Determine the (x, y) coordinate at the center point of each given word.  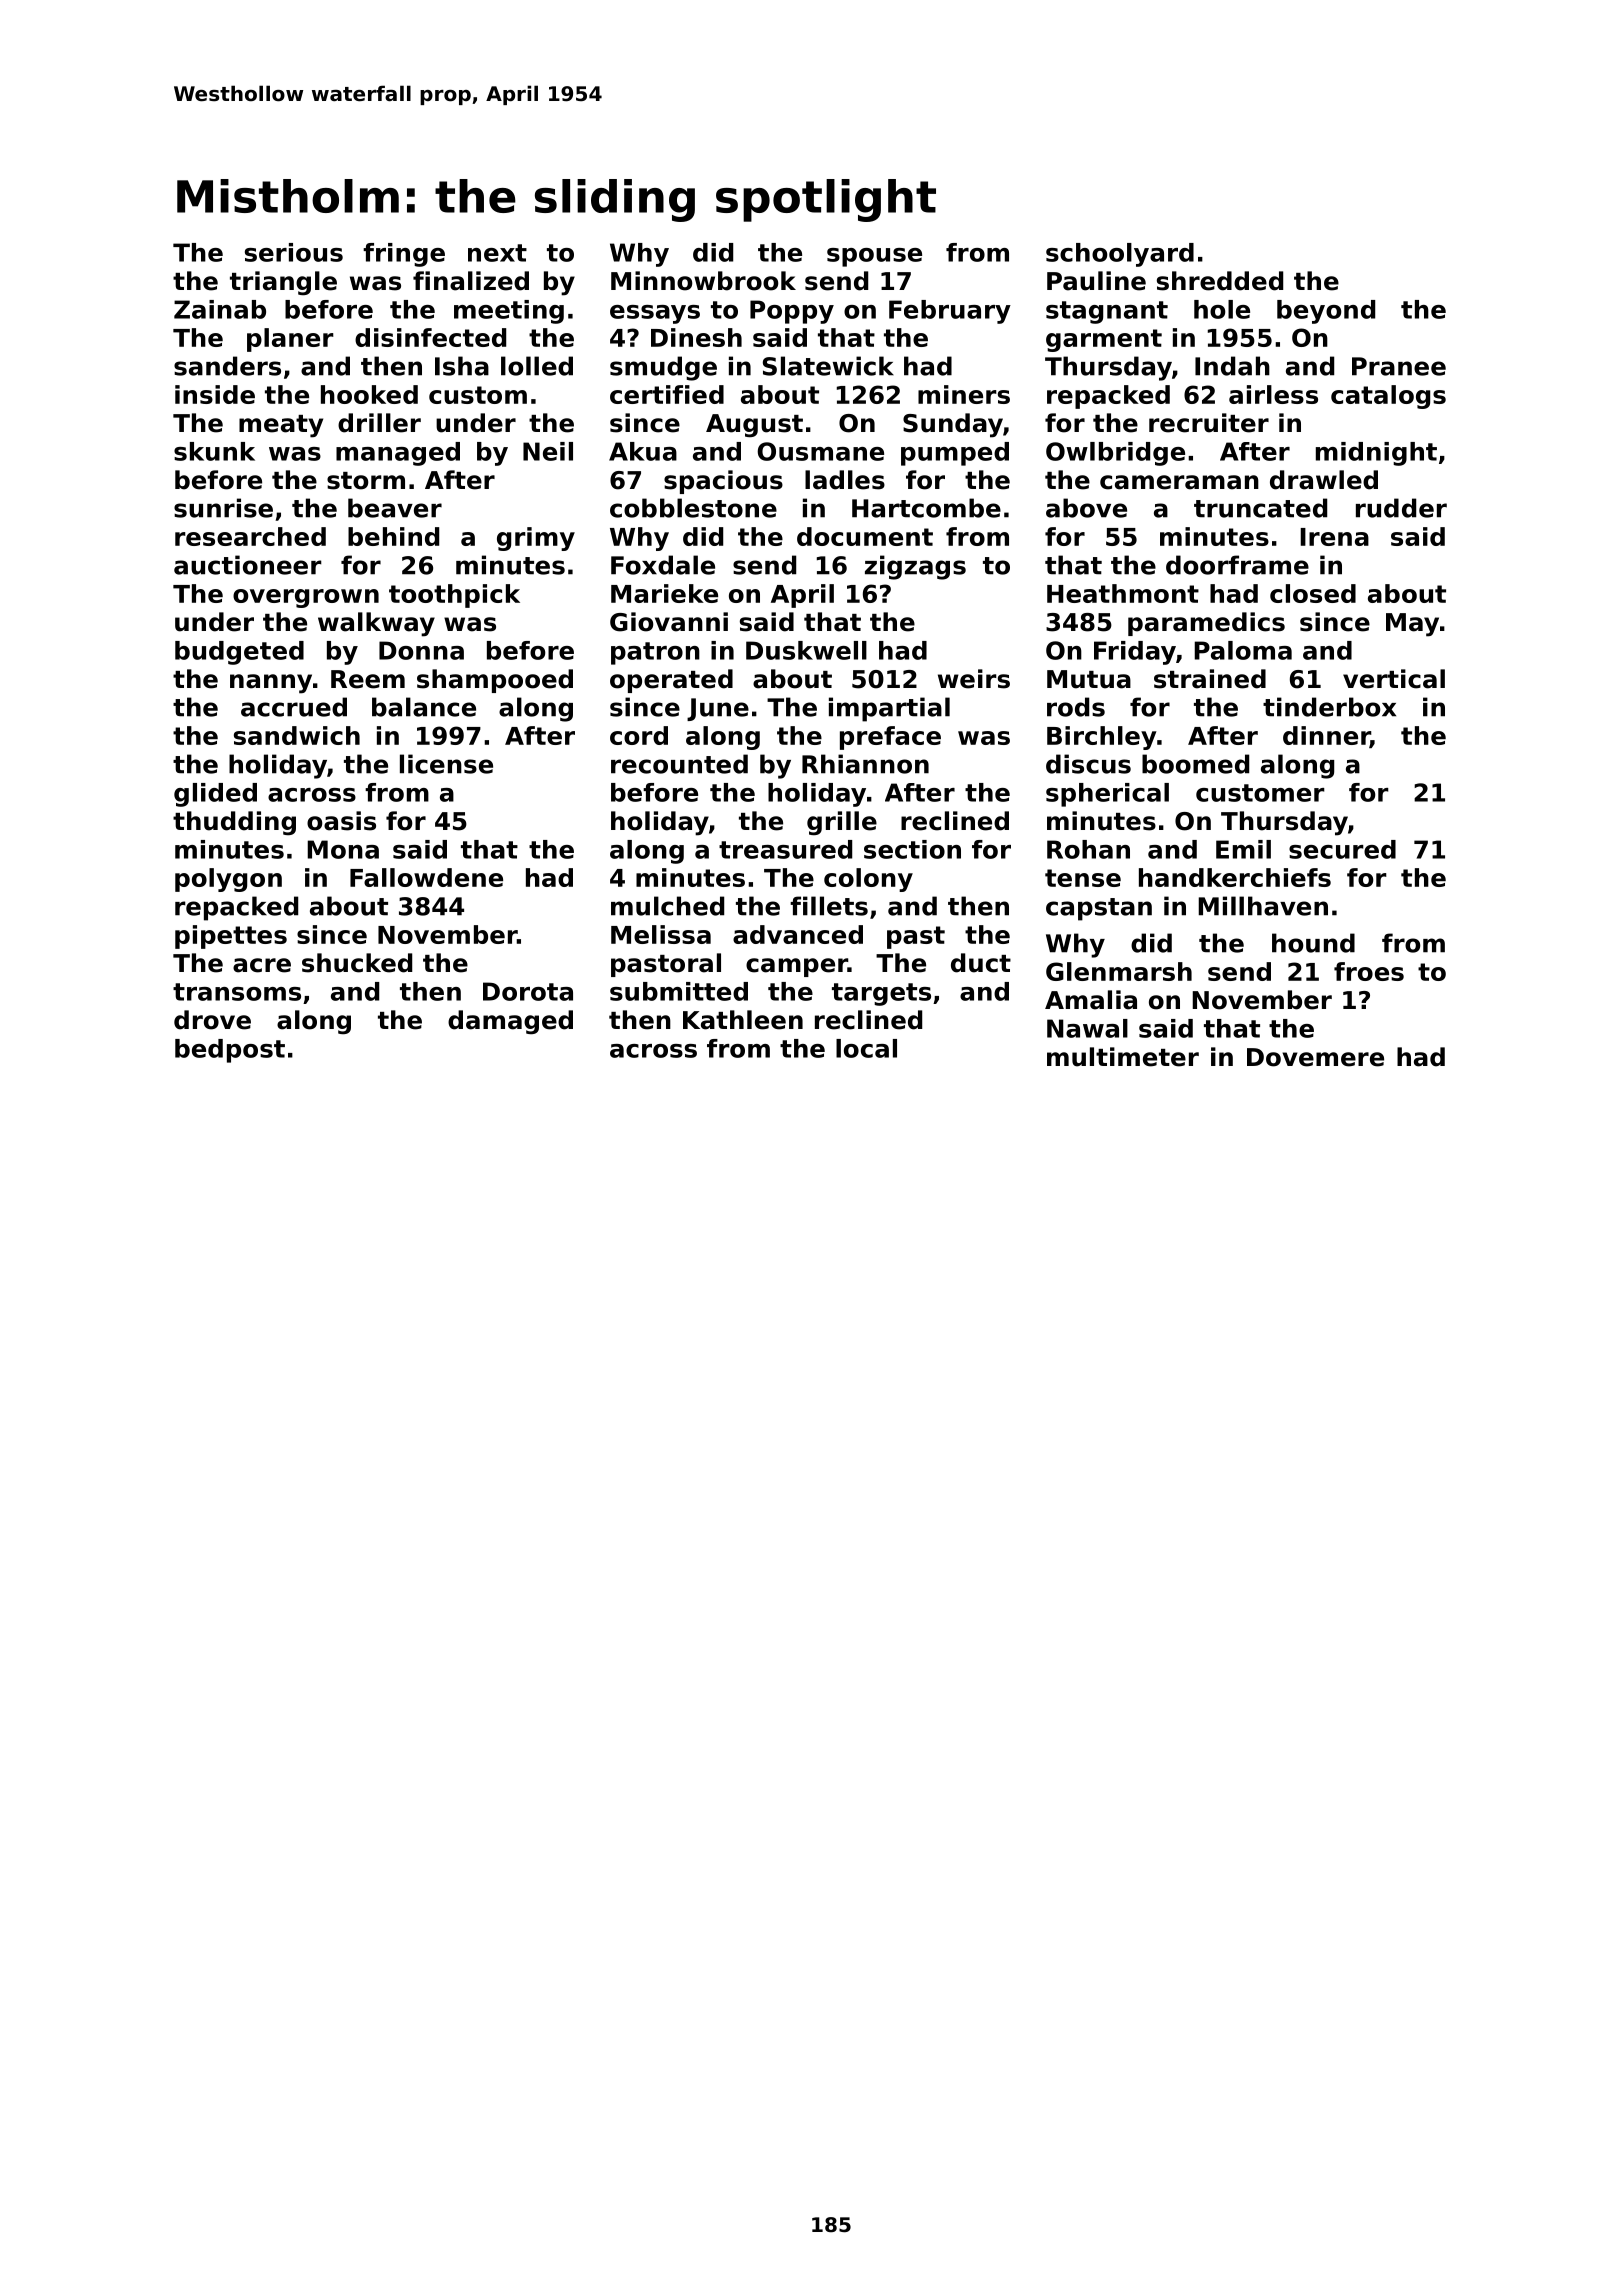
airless (1273, 394)
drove (212, 1020)
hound (1313, 943)
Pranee (1399, 366)
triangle (283, 283)
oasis (341, 821)
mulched (667, 906)
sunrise (223, 508)
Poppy (792, 312)
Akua (643, 451)
